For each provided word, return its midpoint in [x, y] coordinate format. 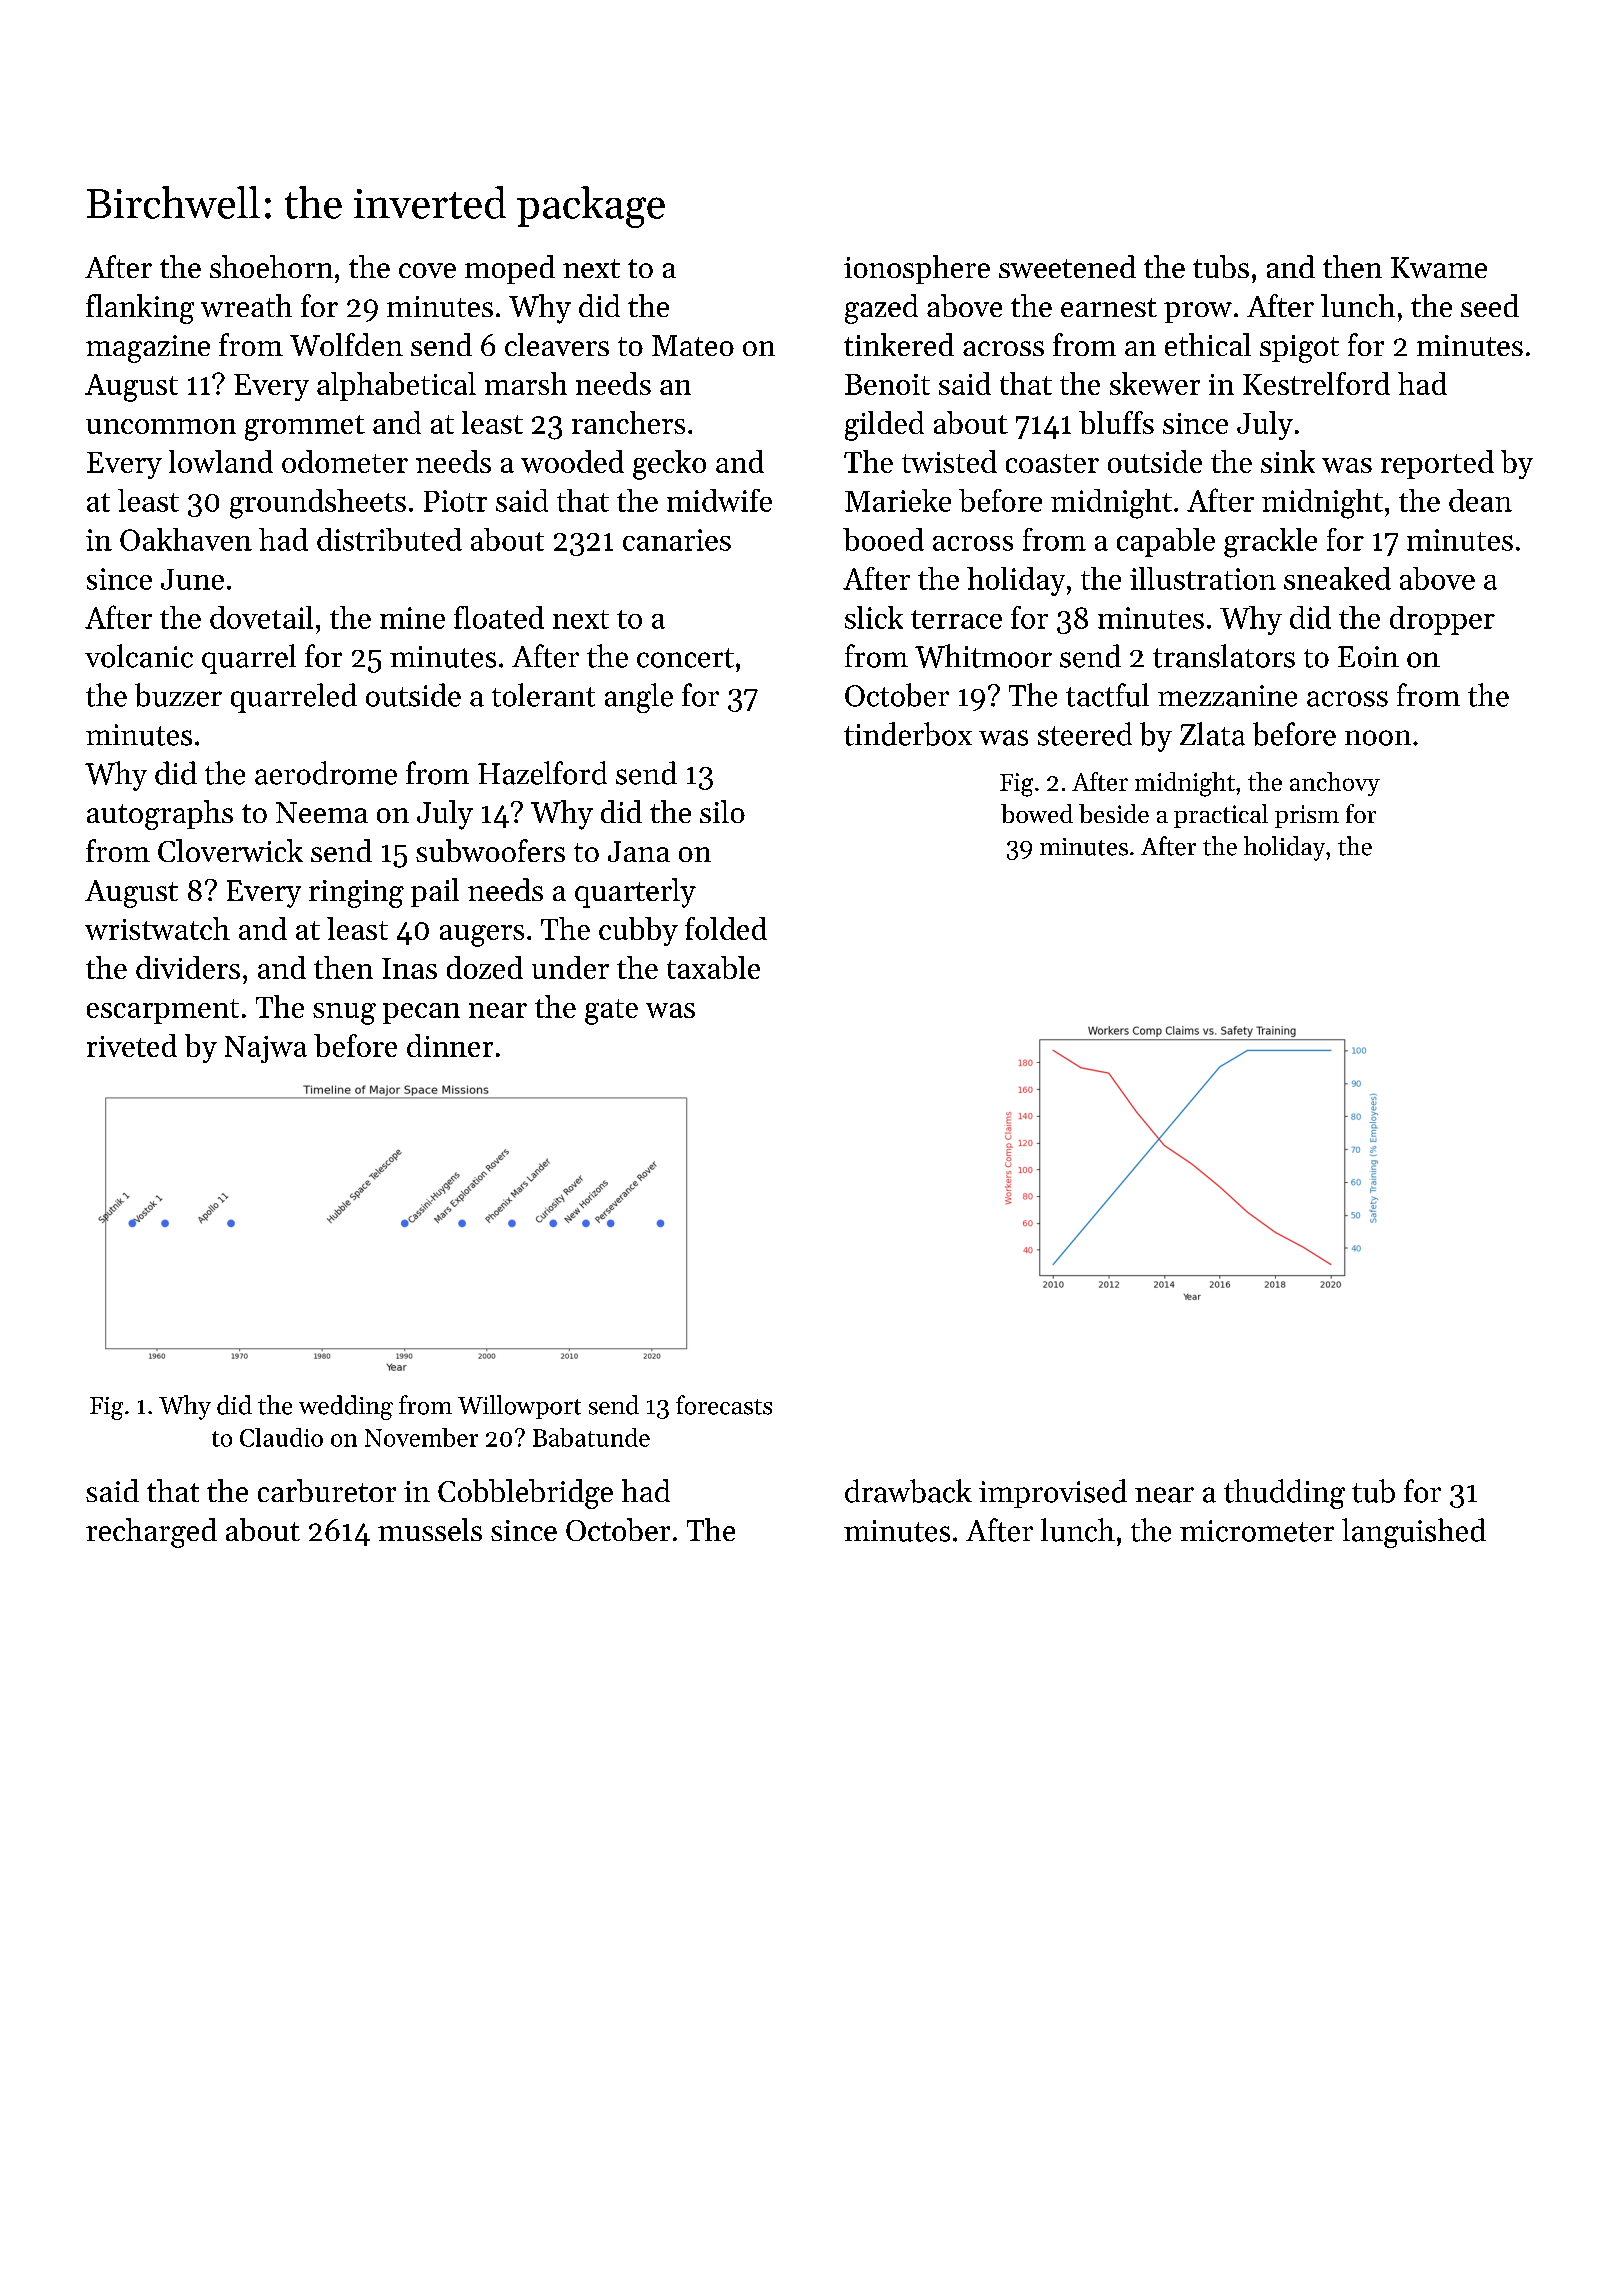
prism [1307, 816]
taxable [713, 967]
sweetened [1067, 266]
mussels [430, 1529]
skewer [1155, 383]
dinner [450, 1045]
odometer [345, 461]
